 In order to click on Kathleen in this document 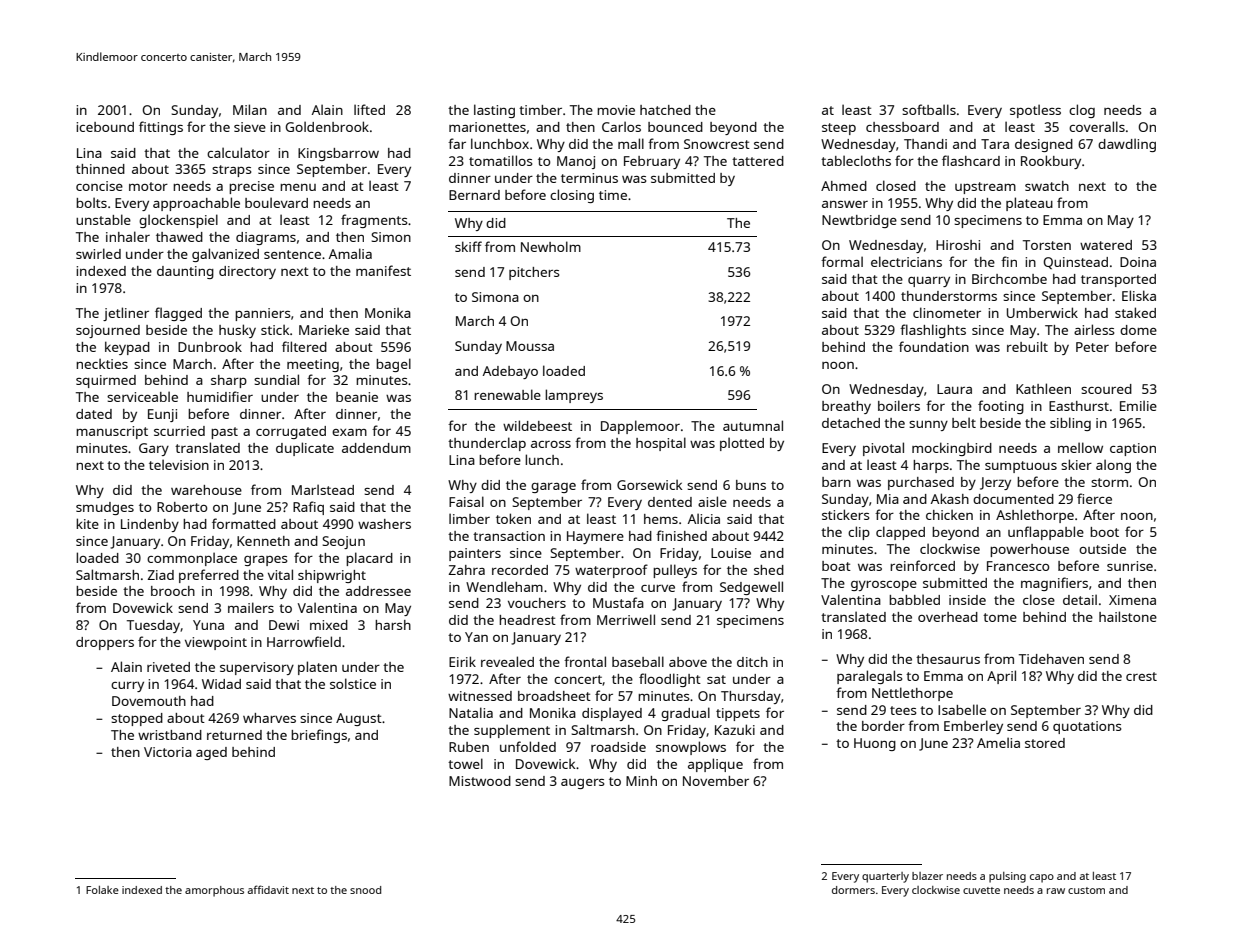, I will do `click(1043, 388)`.
